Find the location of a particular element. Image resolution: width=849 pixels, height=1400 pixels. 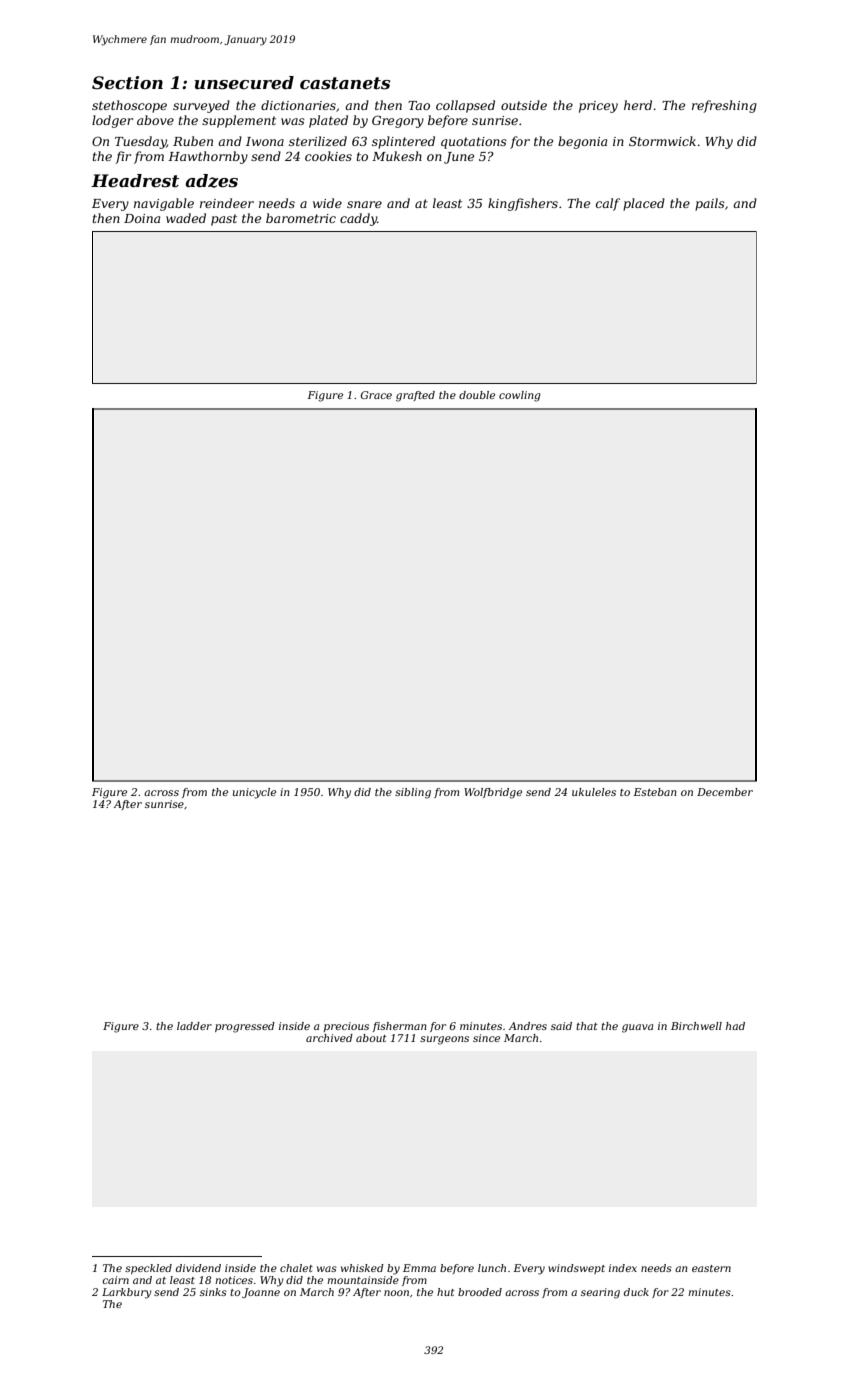

grafted is located at coordinates (415, 396).
